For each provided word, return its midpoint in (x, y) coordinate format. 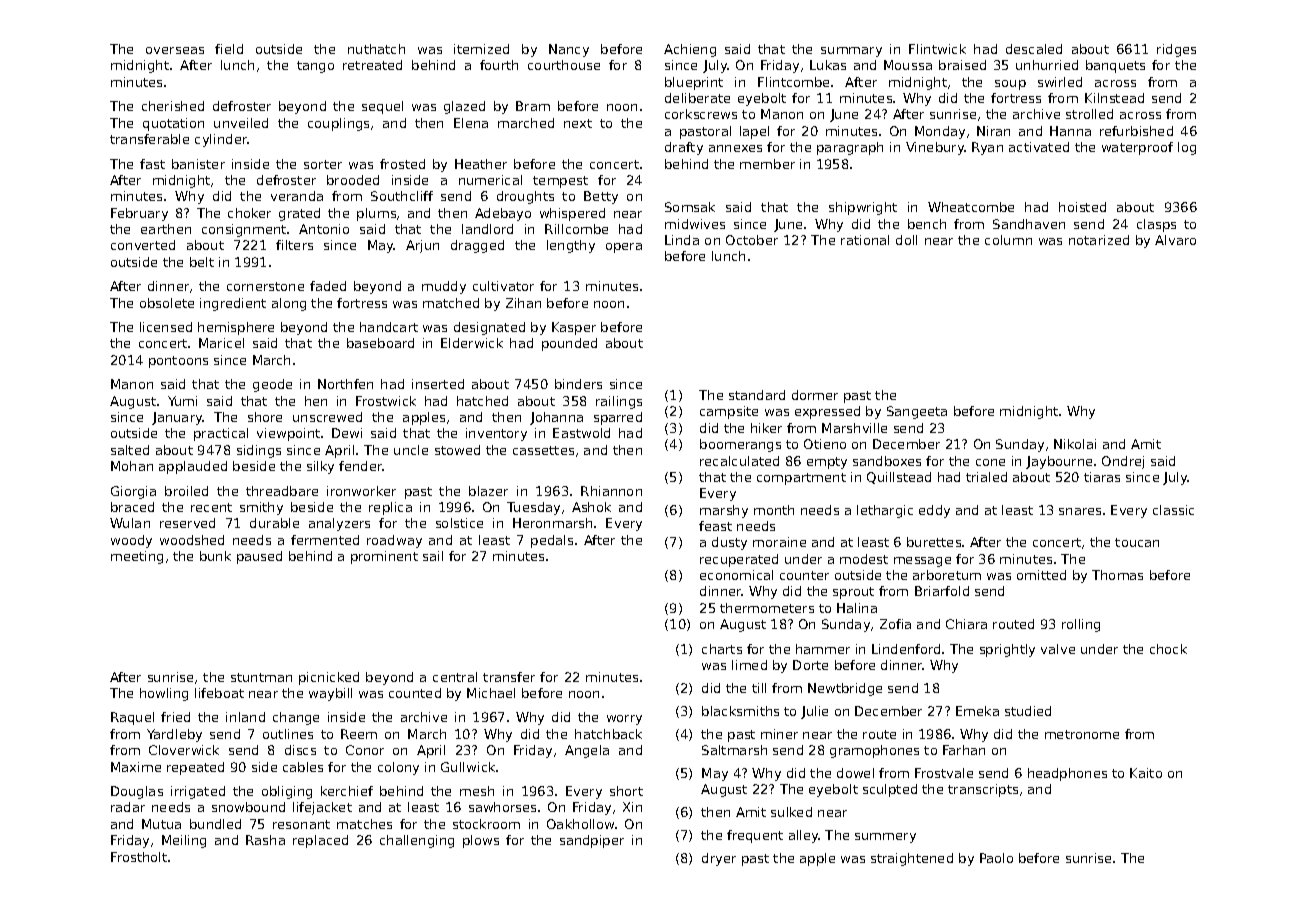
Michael (491, 693)
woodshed (192, 540)
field (229, 49)
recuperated (739, 560)
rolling (1081, 625)
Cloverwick (184, 750)
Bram (533, 106)
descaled (1034, 49)
